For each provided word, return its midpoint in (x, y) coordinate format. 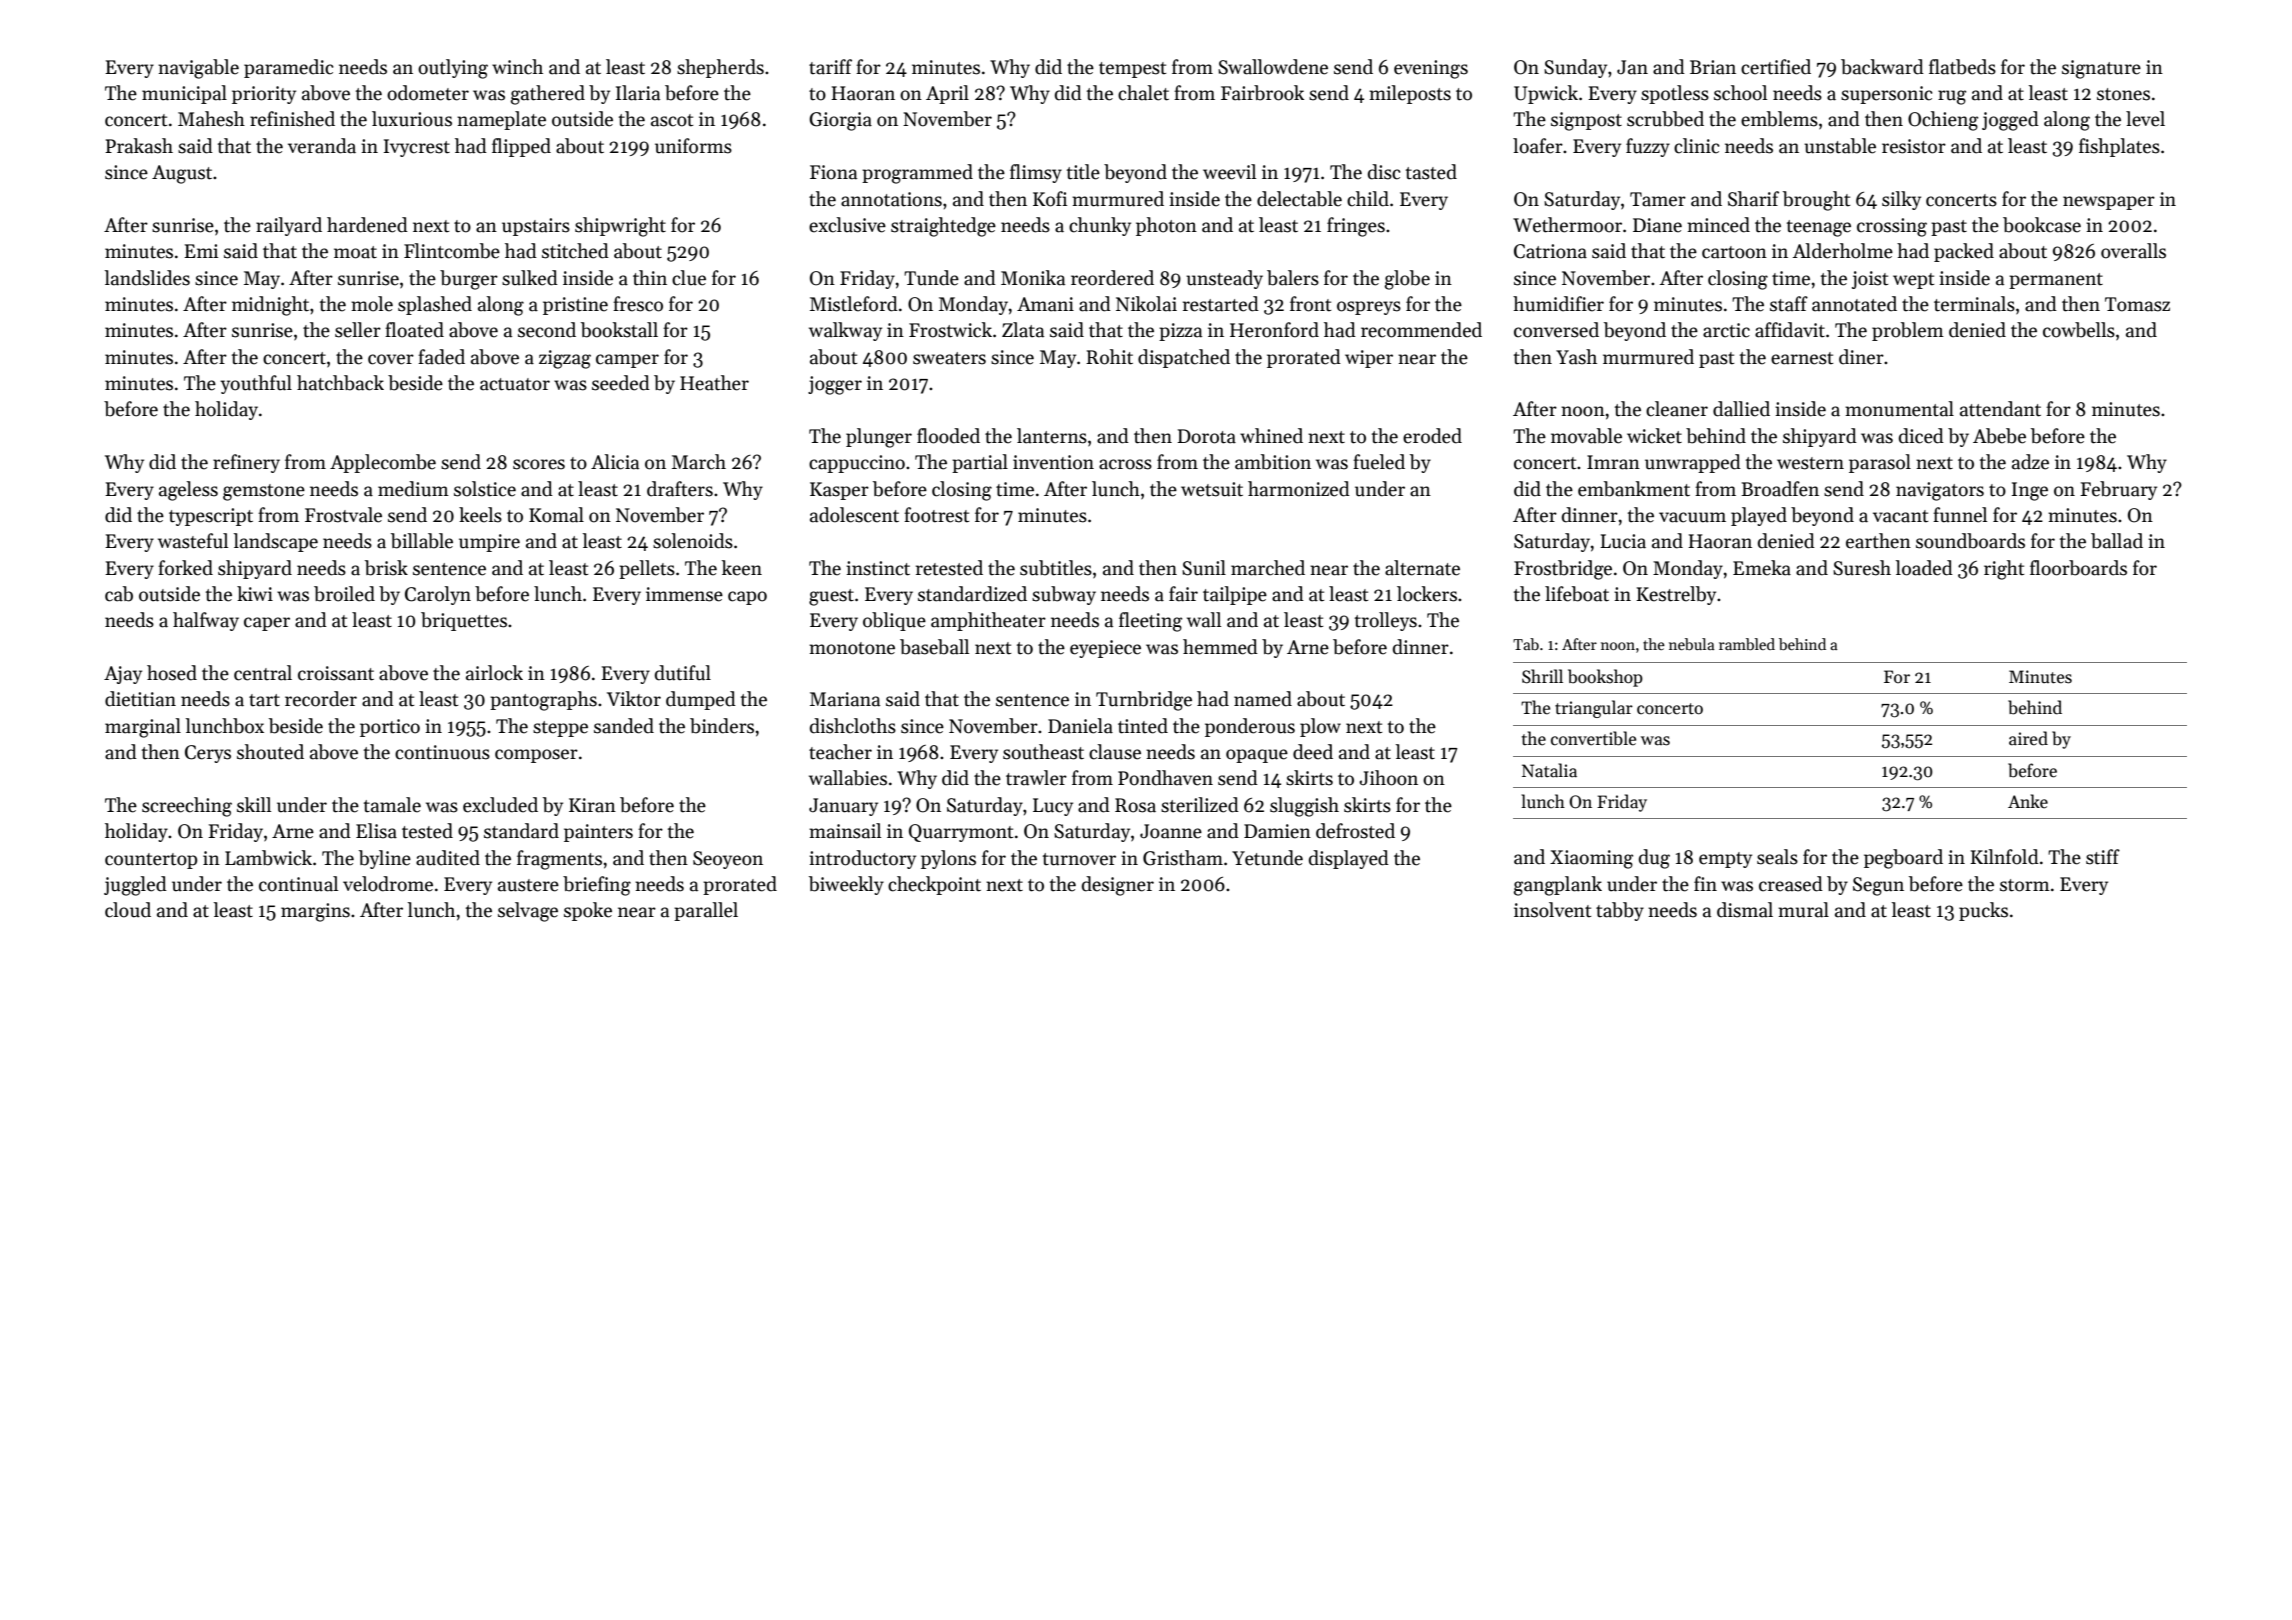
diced (1921, 436)
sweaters (949, 358)
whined (1271, 436)
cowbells (2079, 330)
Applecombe (383, 463)
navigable (198, 69)
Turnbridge (1144, 701)
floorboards (2078, 568)
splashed (435, 305)
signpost (1586, 121)
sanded (624, 726)
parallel (706, 911)
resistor (1914, 146)
